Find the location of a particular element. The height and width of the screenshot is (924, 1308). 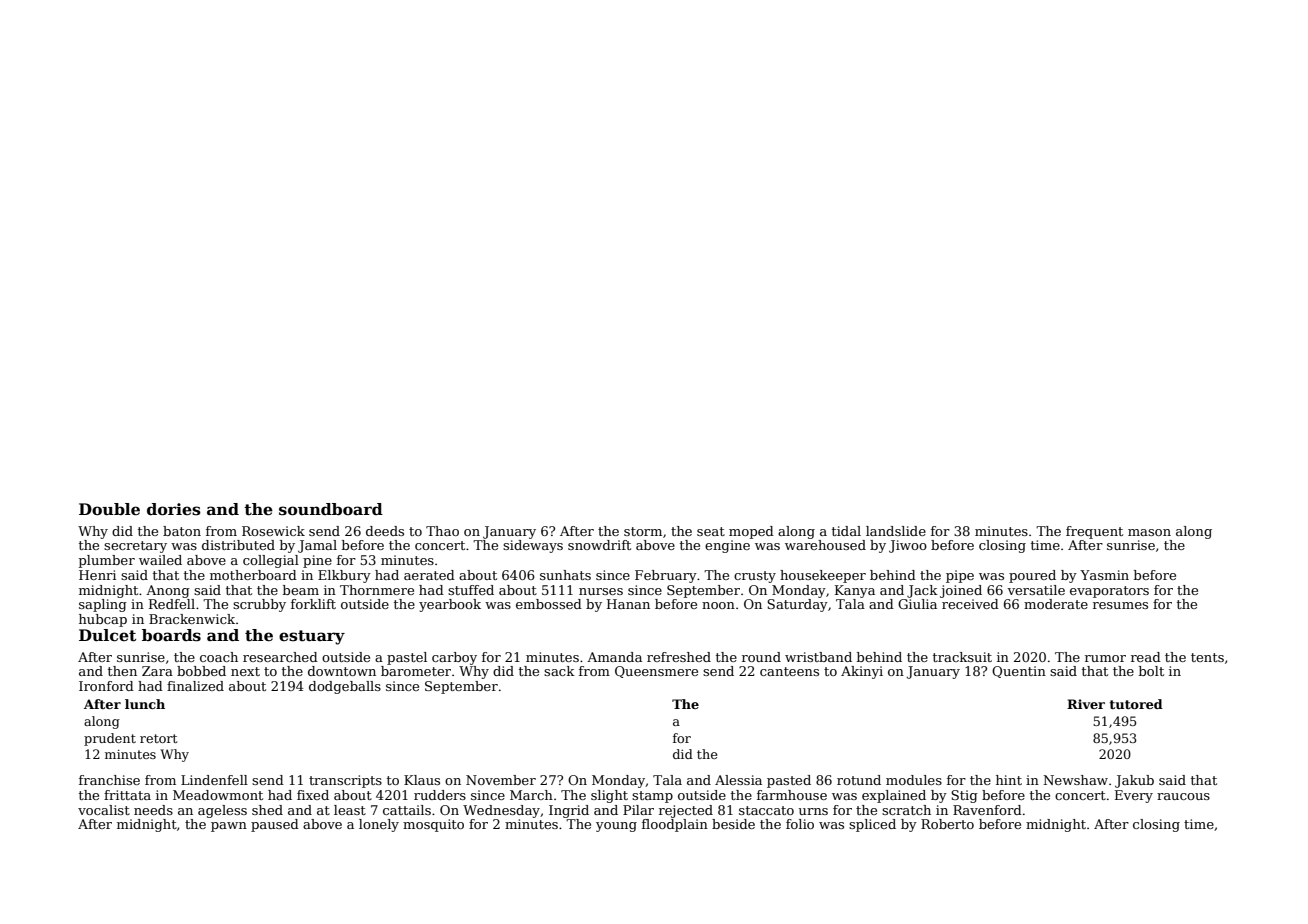

landslide is located at coordinates (896, 531).
